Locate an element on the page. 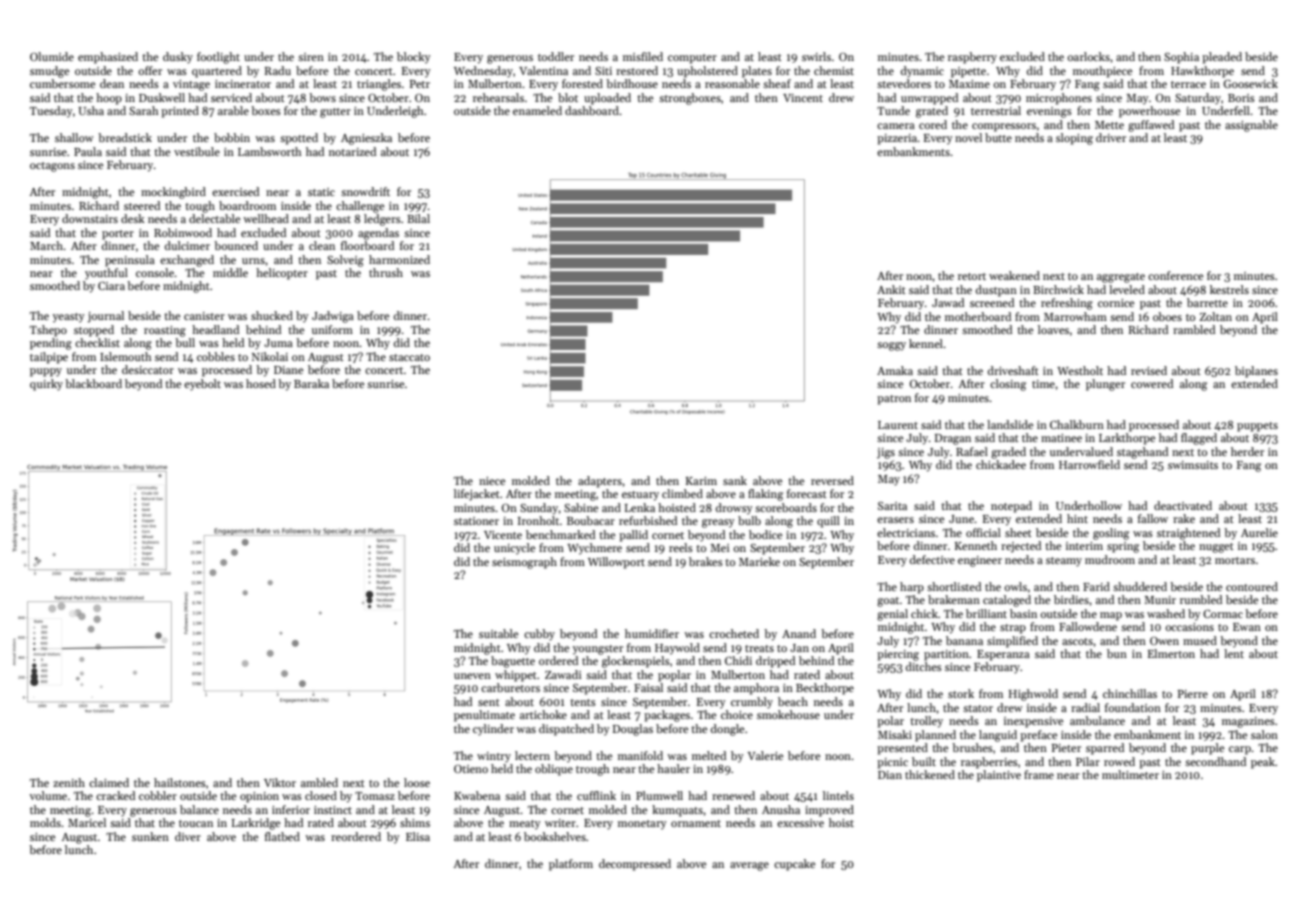 Image resolution: width=1308 pixels, height=924 pixels. Olumide is located at coordinates (52, 56).
